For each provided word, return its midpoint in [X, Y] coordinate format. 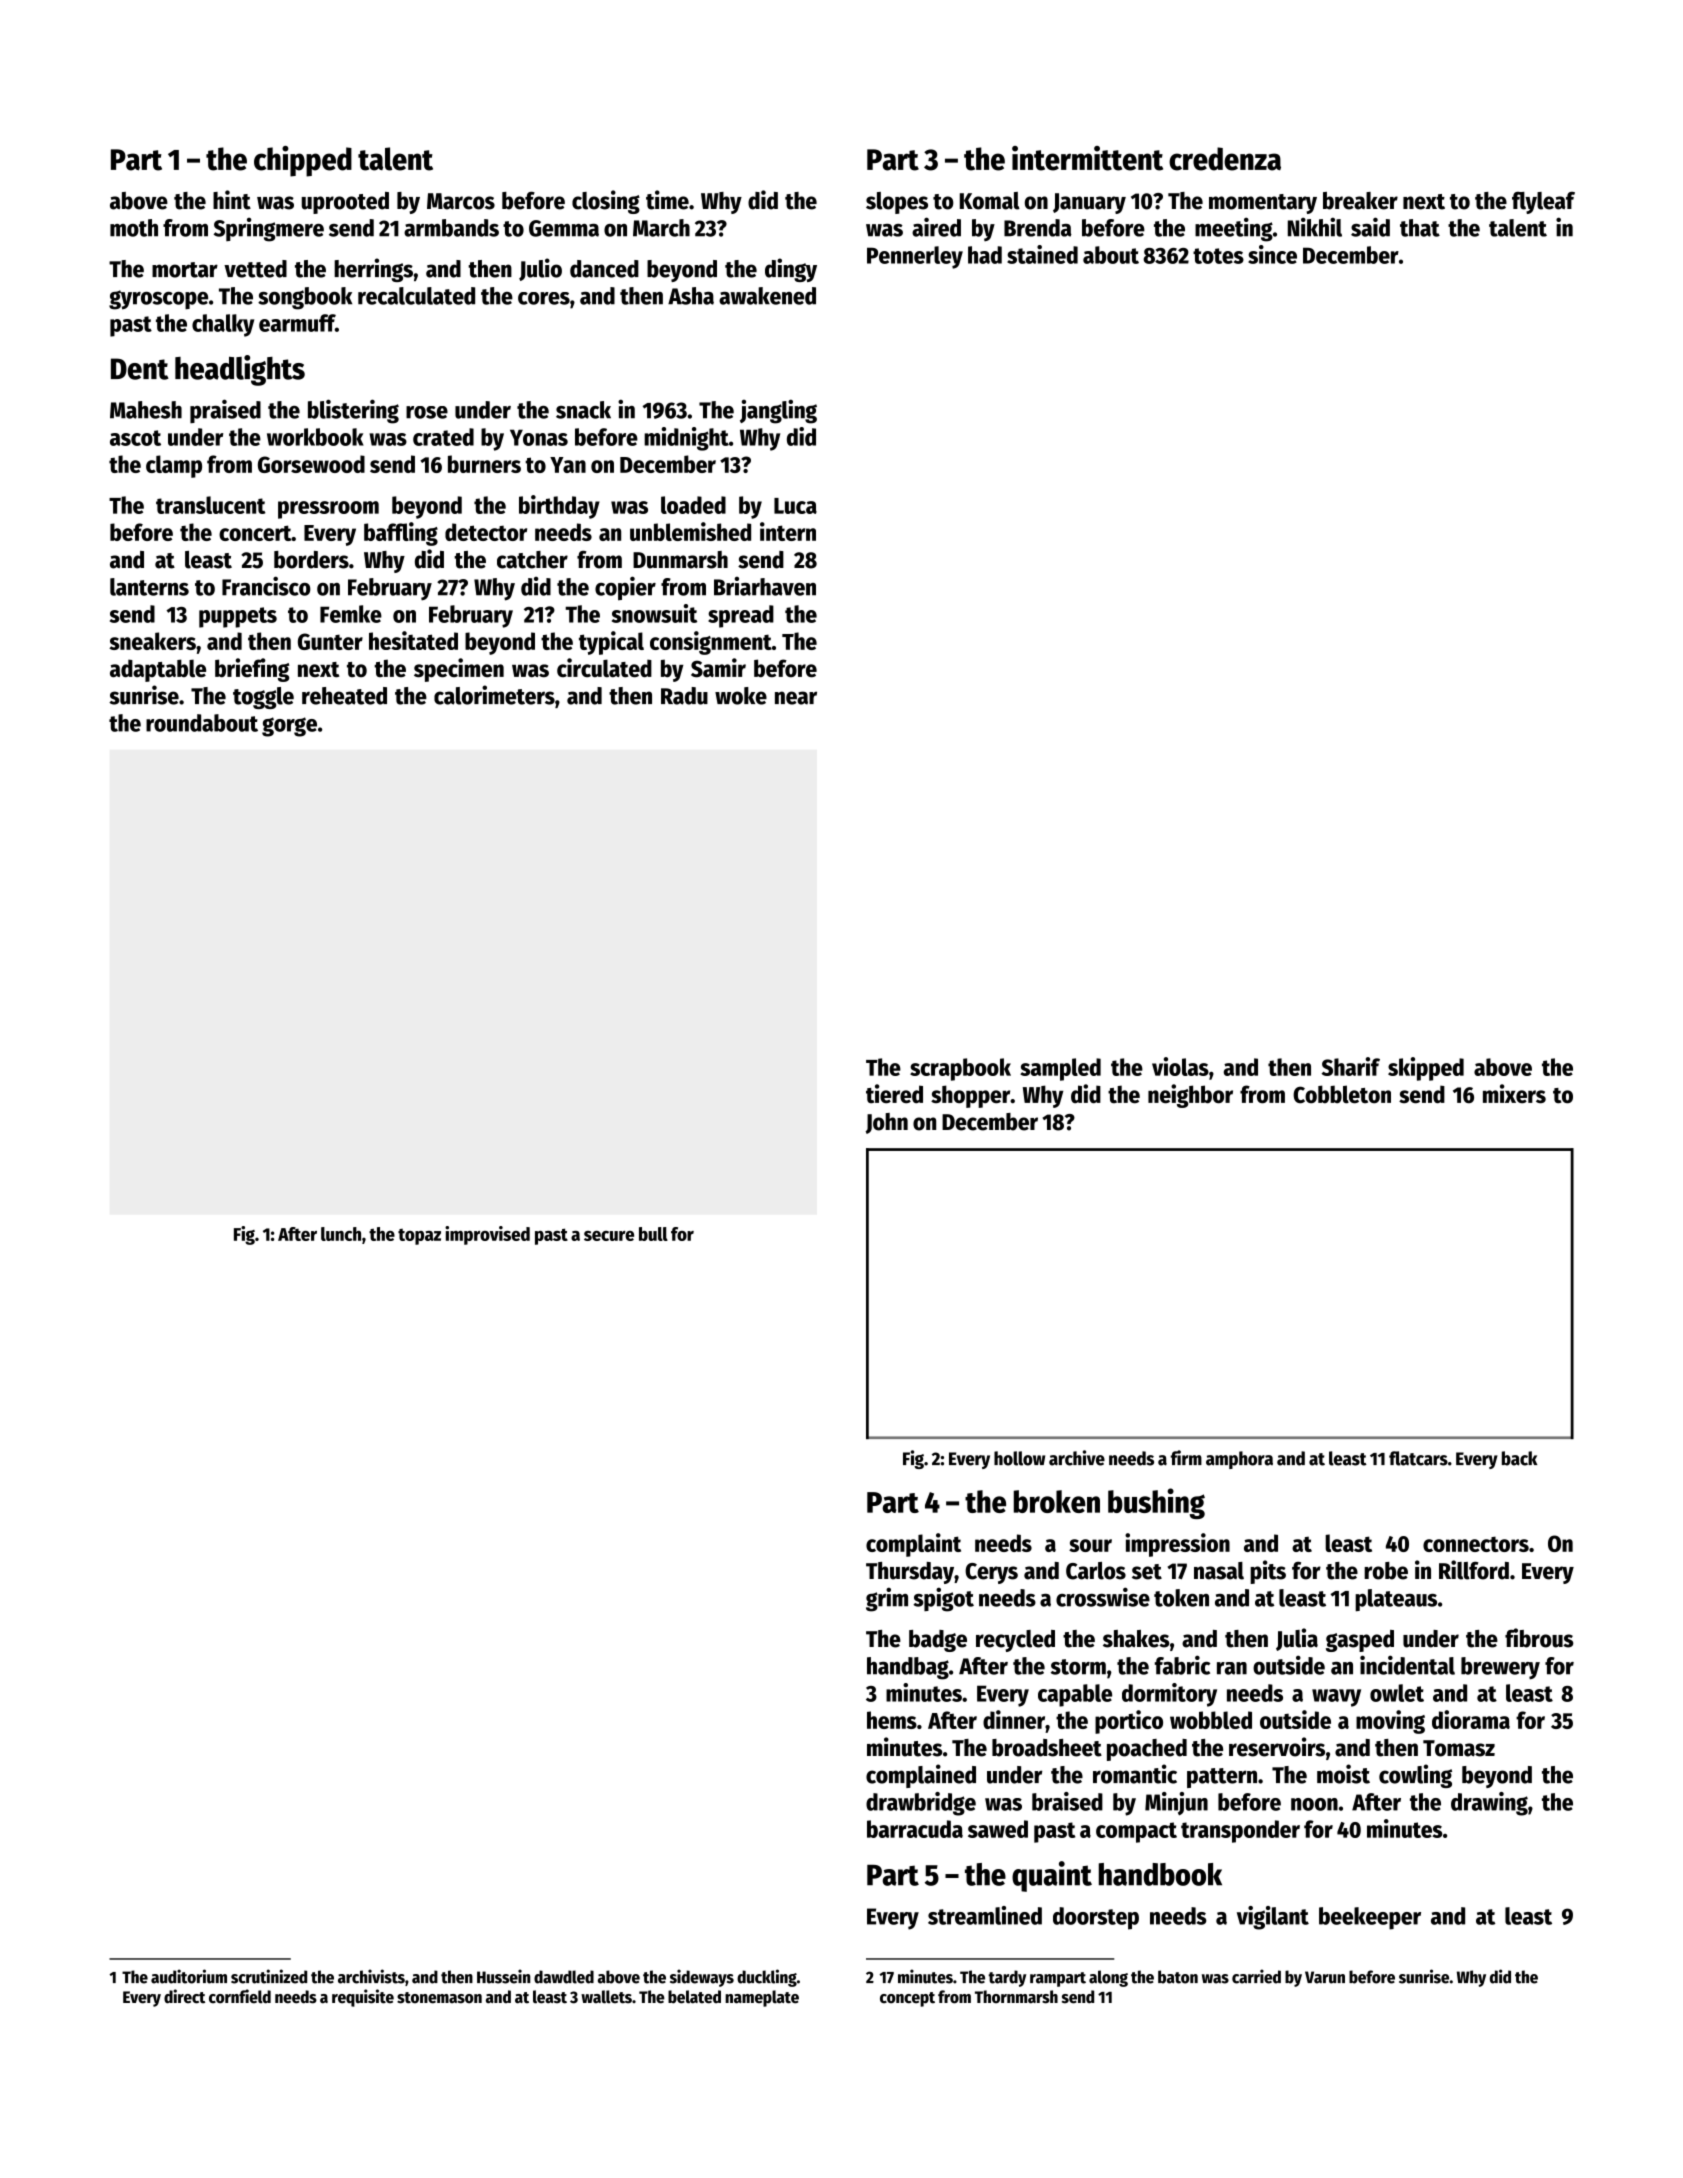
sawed [998, 1829]
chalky [223, 325]
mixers [1514, 1094]
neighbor [1190, 1096]
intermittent [1087, 158]
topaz [419, 1237]
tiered [894, 1094]
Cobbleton [1342, 1094]
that [1420, 228]
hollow [1019, 1458]
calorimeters [494, 695]
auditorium [189, 1976]
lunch [341, 1234]
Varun [1325, 1977]
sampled [1060, 1069]
